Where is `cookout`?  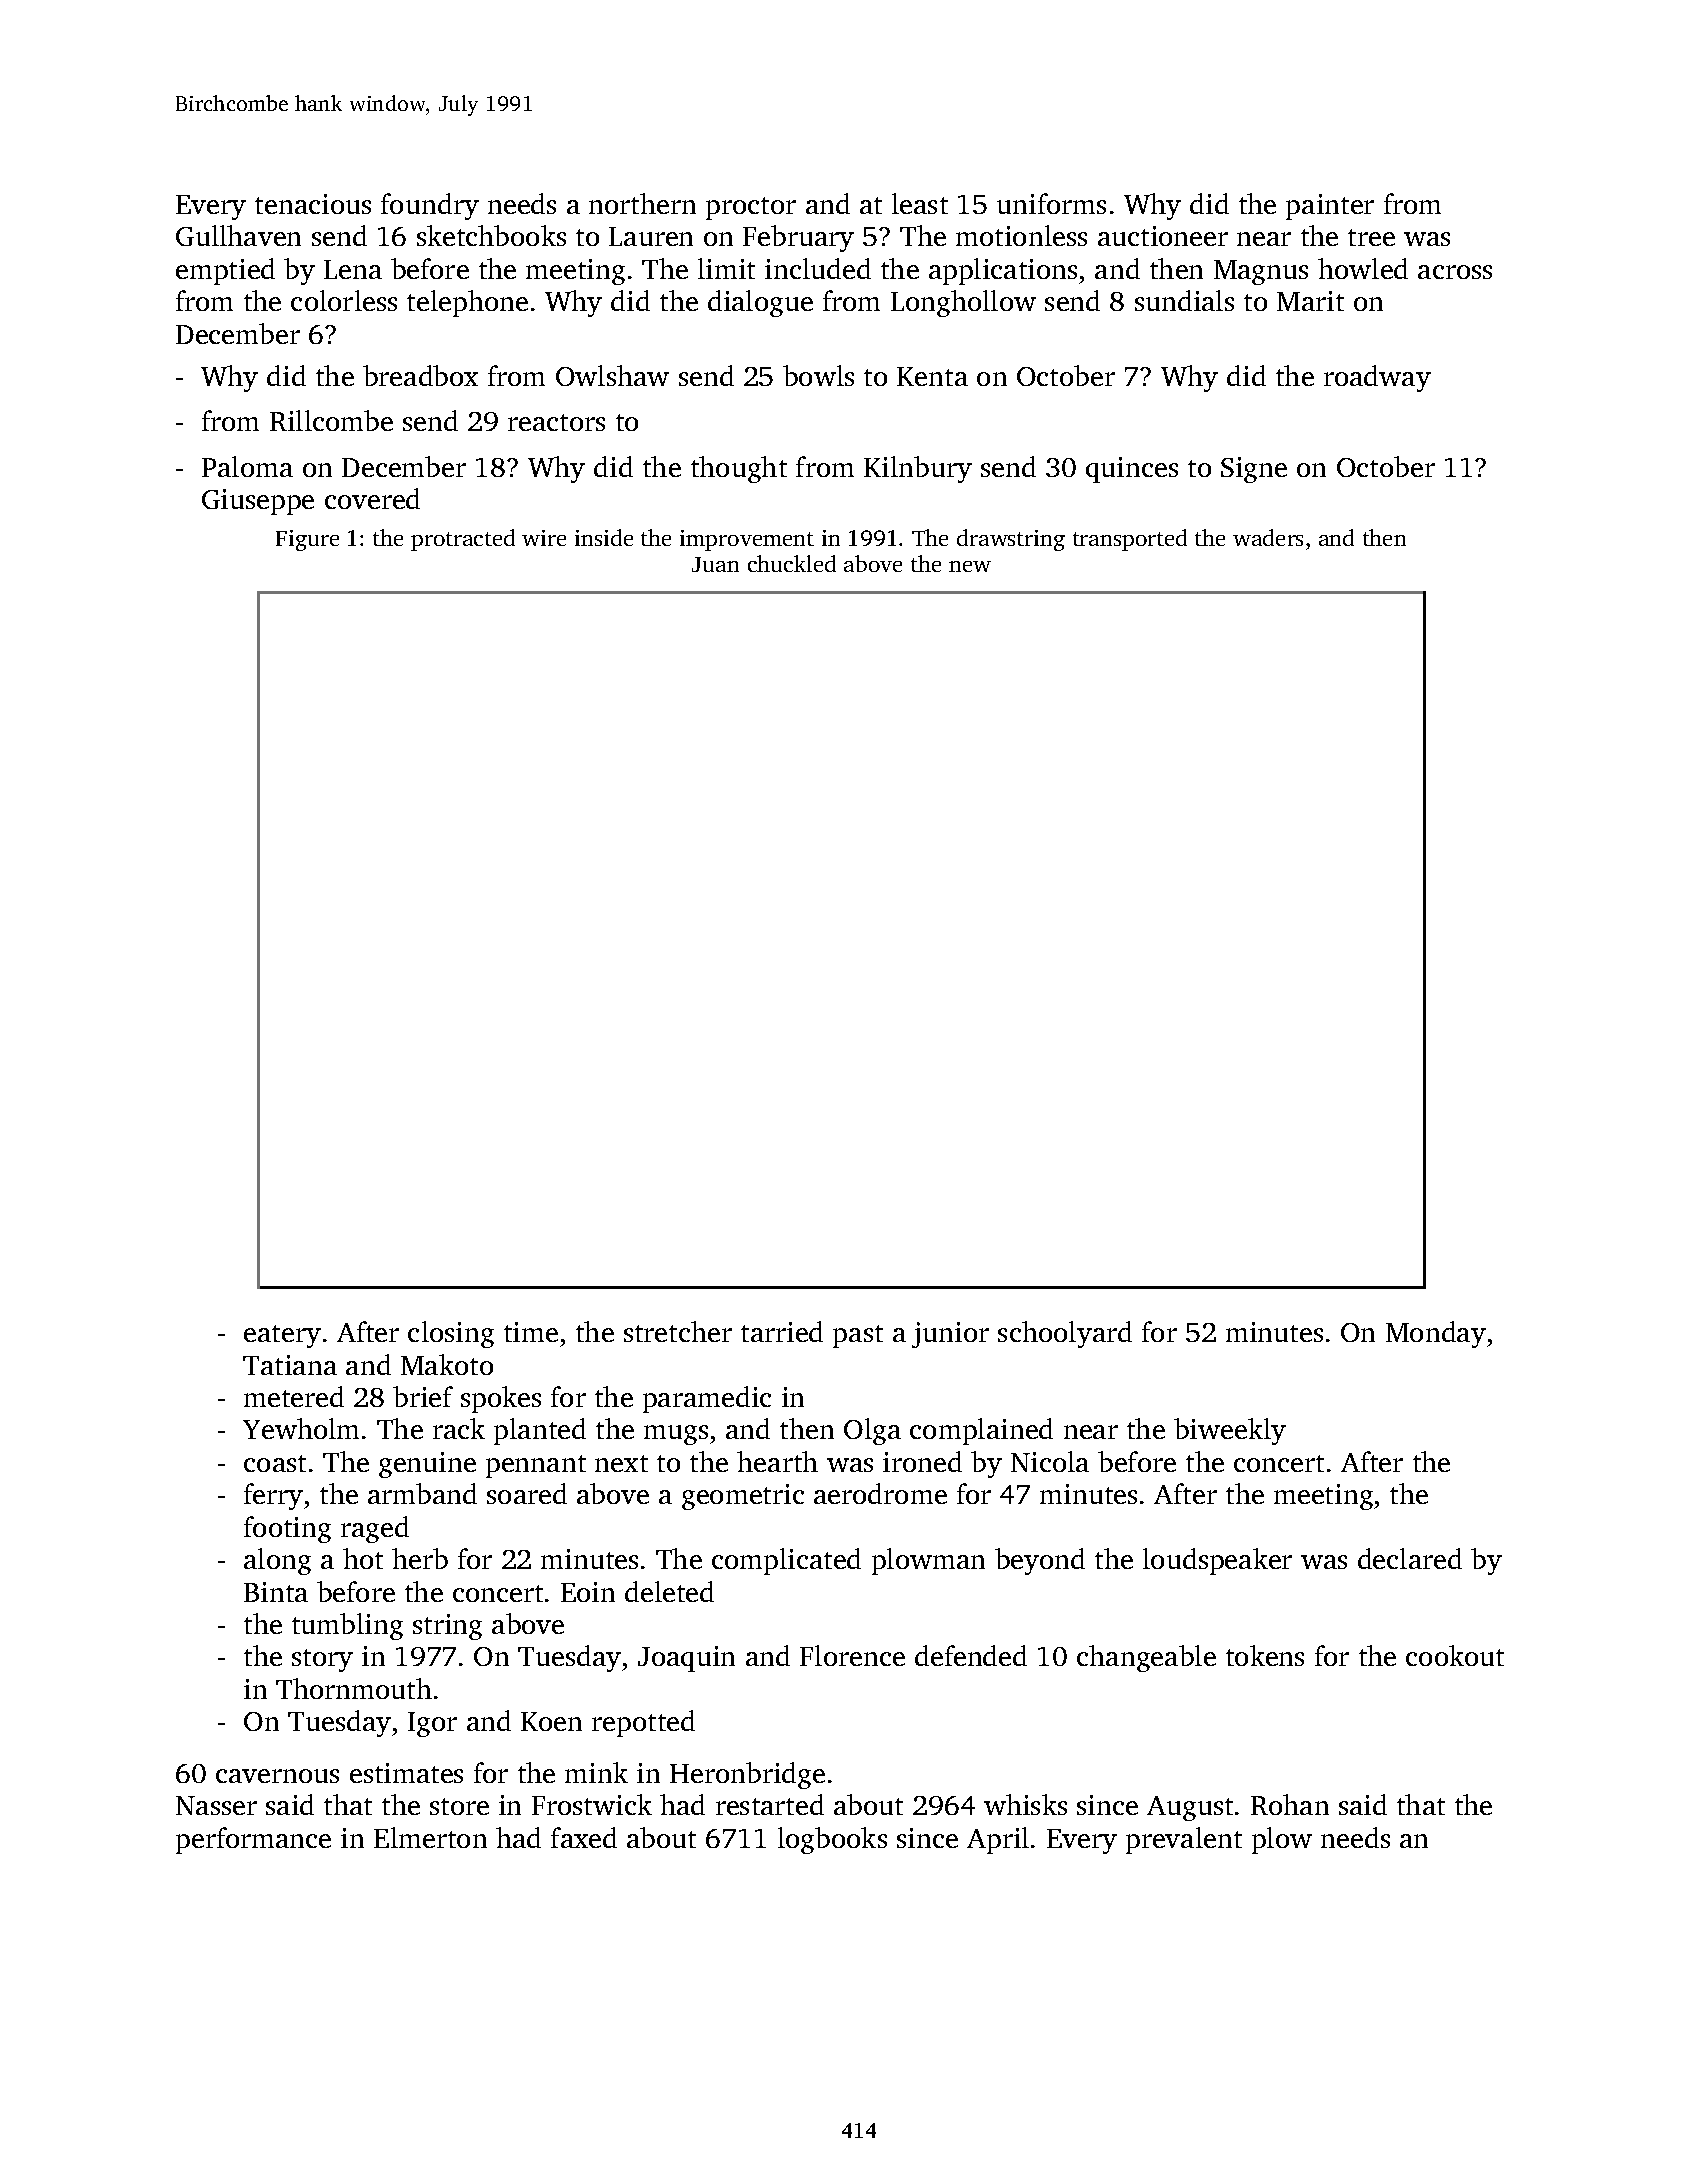
cookout is located at coordinates (1455, 1655).
